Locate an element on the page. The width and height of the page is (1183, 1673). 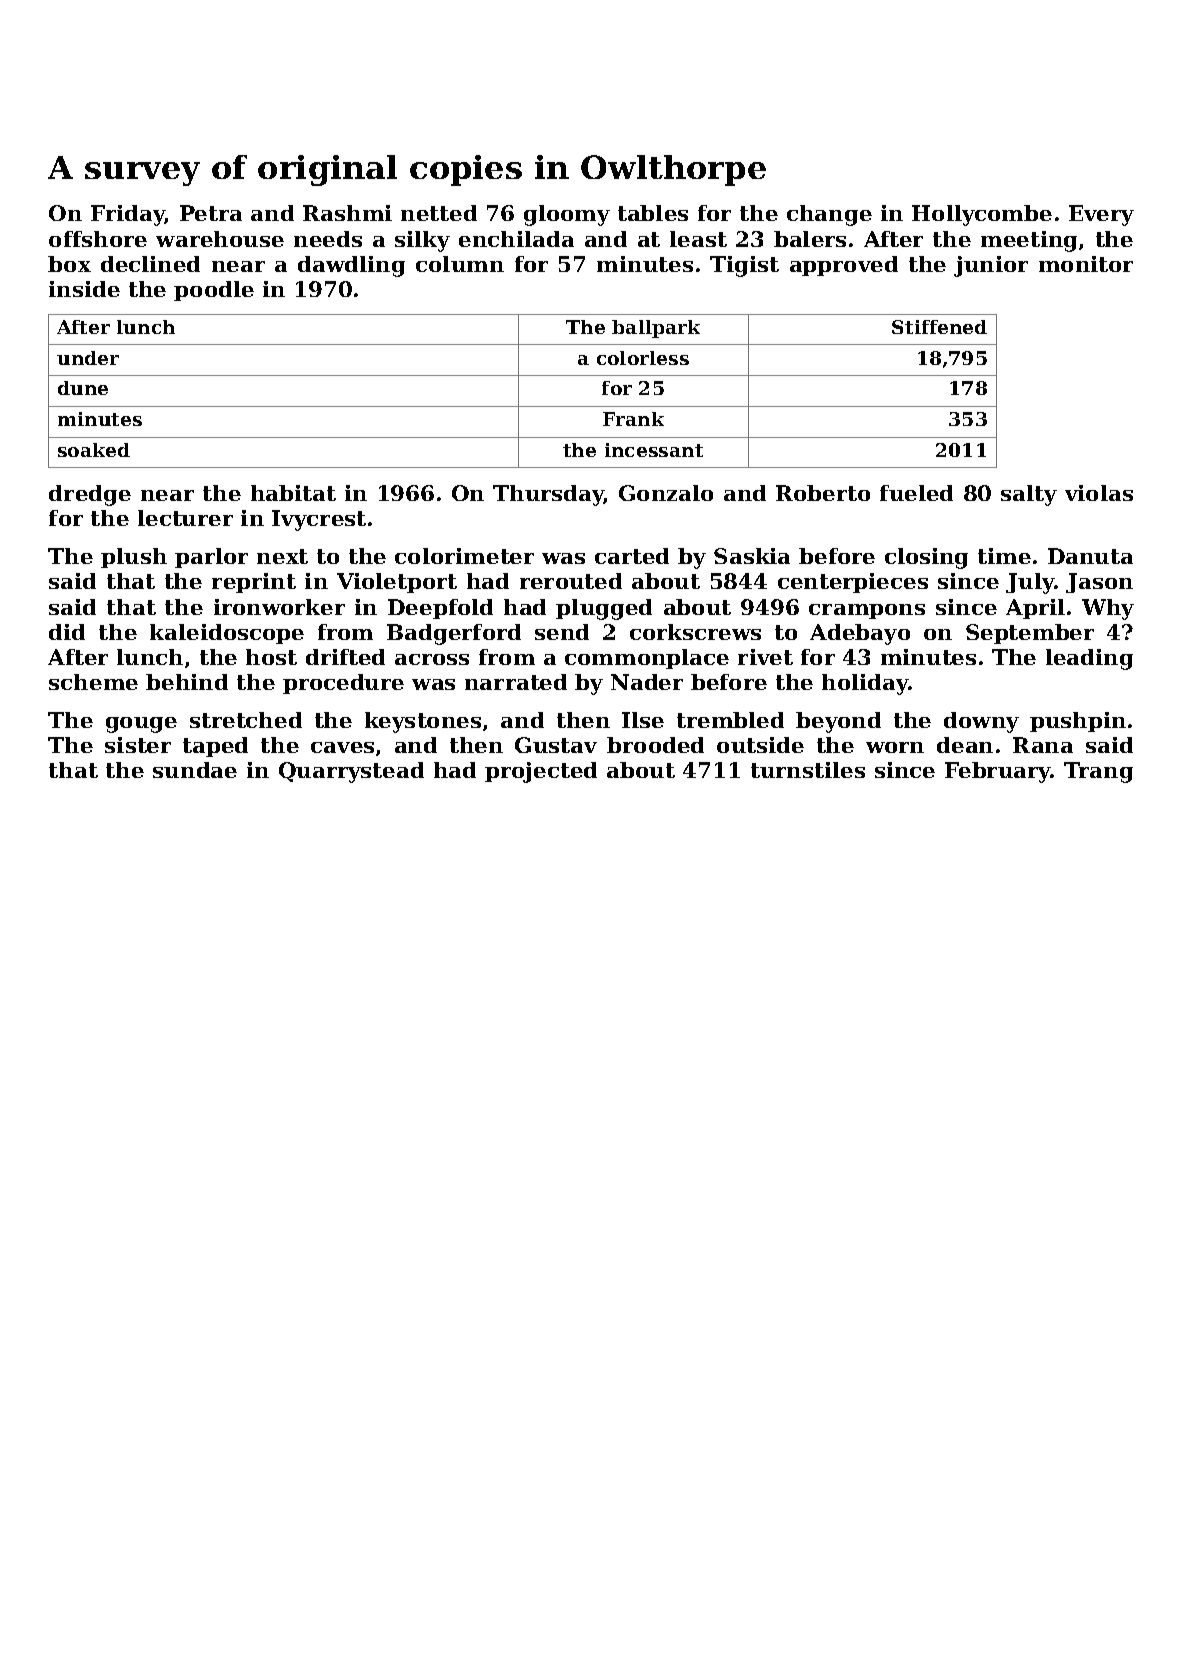
Every is located at coordinates (1101, 215).
